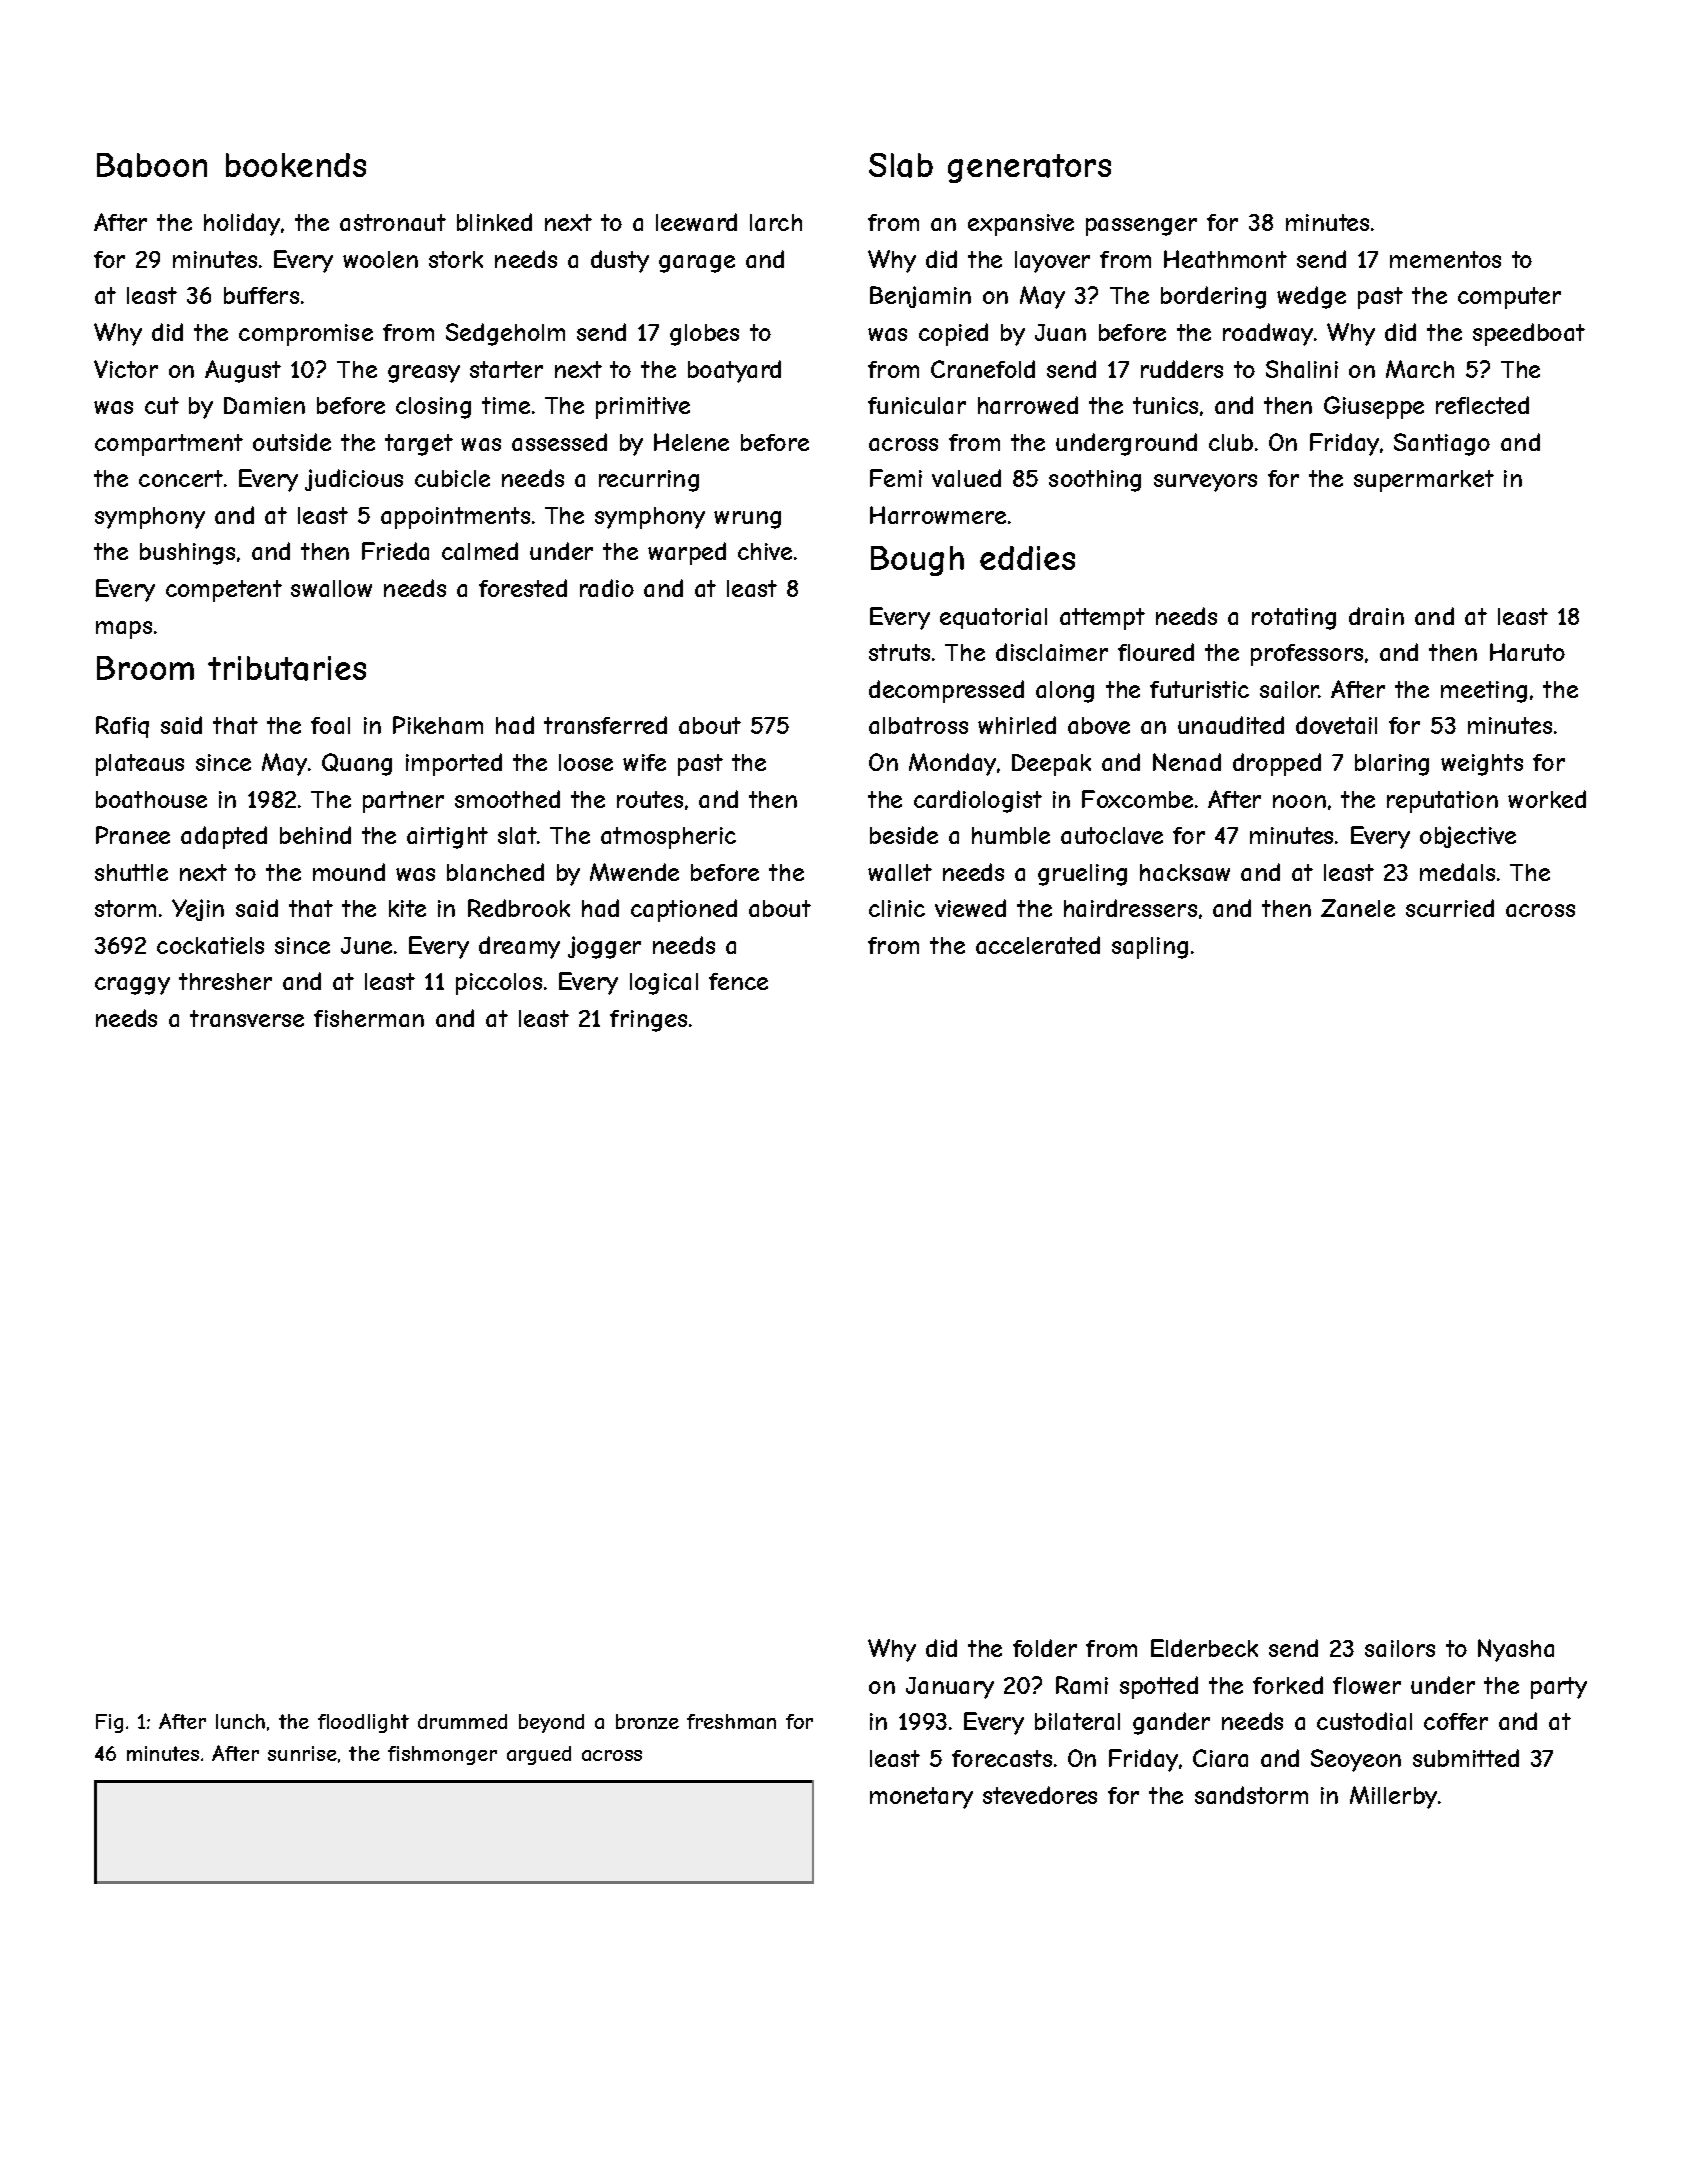 Image resolution: width=1683 pixels, height=2178 pixels. Describe the element at coordinates (1225, 259) in the document. I see `Heathmont` at that location.
